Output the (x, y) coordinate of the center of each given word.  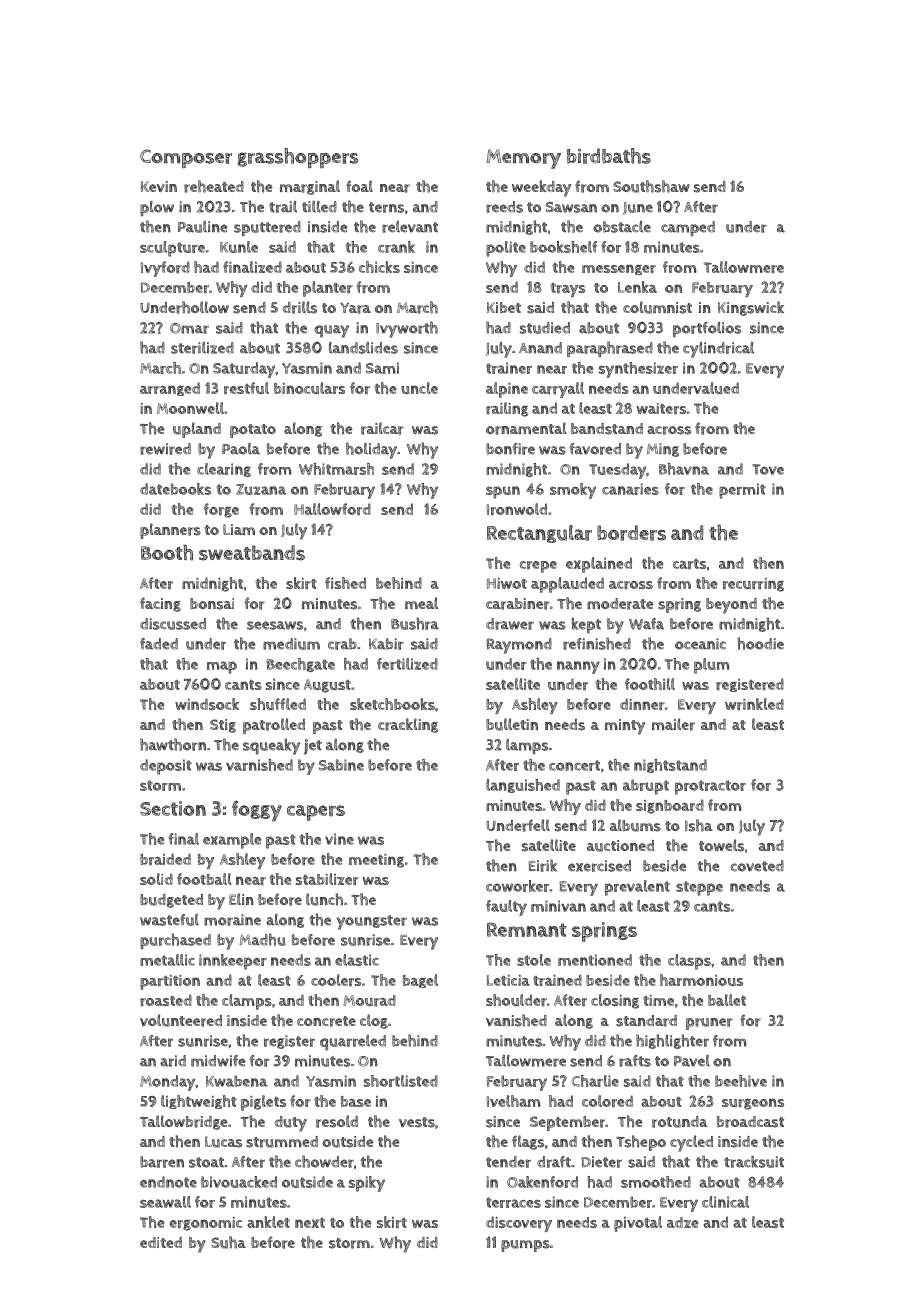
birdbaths (609, 156)
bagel (420, 981)
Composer (186, 158)
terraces (513, 1202)
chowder (324, 1161)
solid (156, 879)
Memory (523, 159)
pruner (709, 1024)
